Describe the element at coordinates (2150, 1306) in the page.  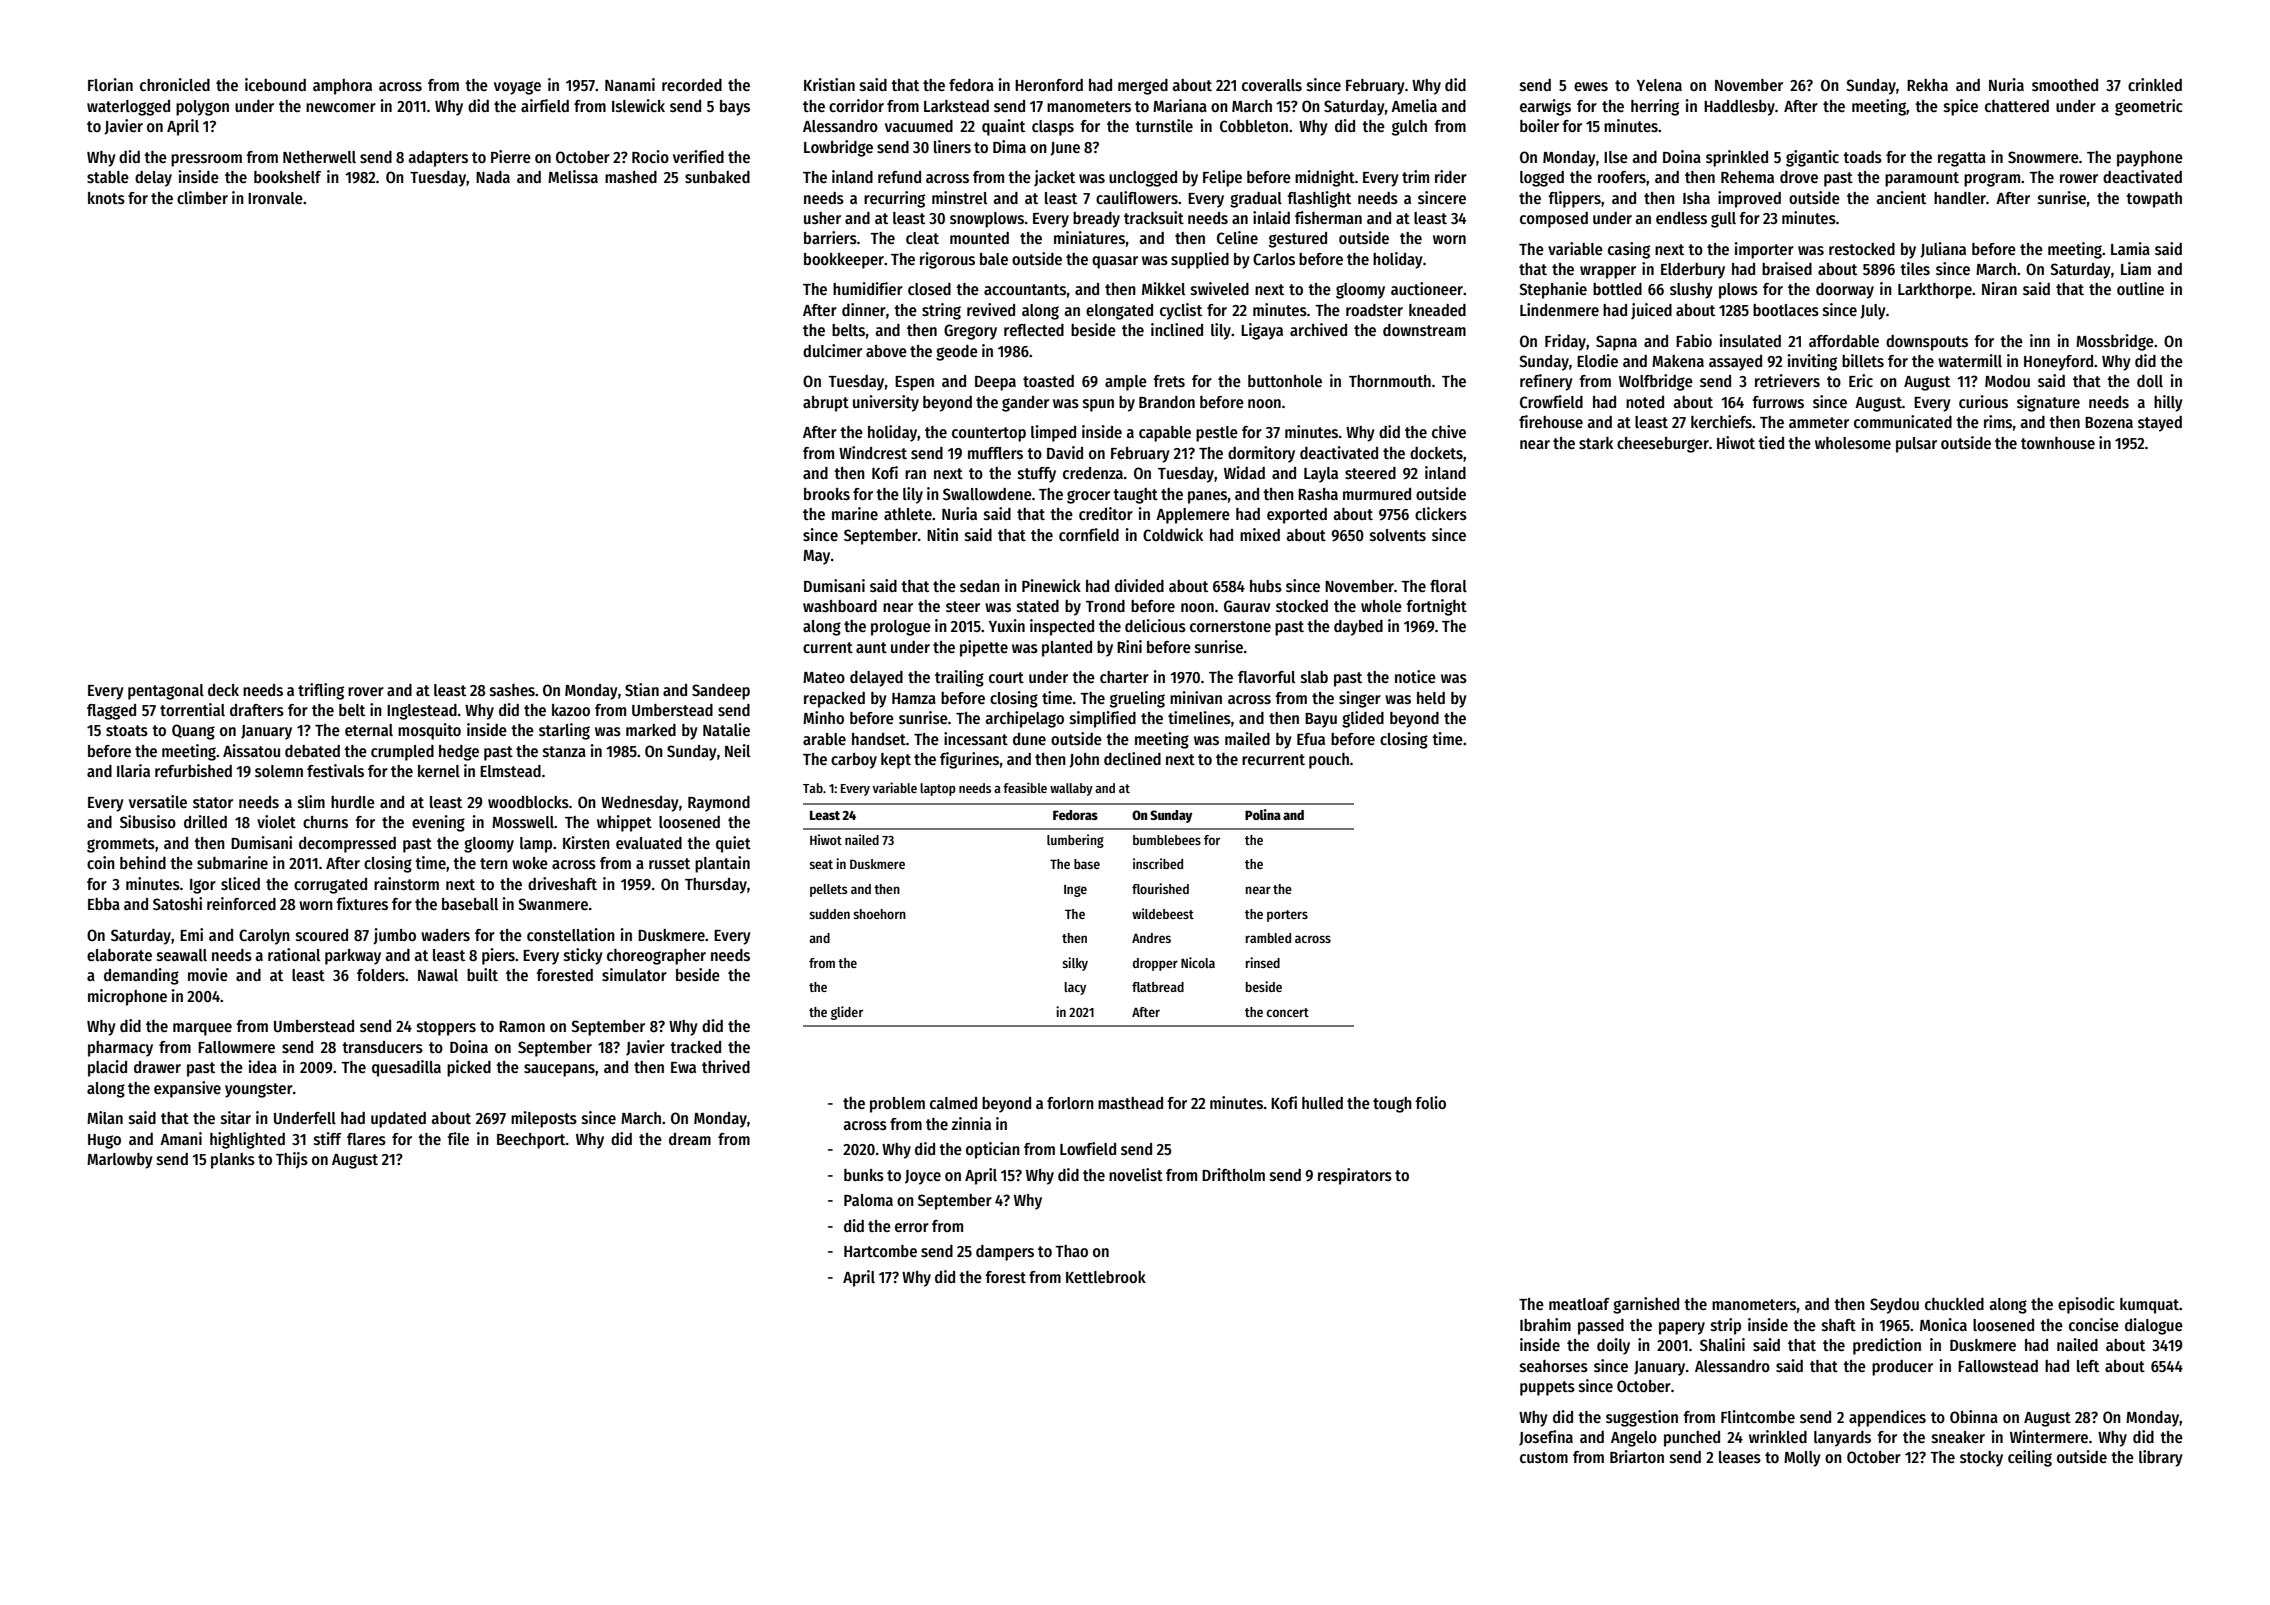
I see `kumquat` at that location.
